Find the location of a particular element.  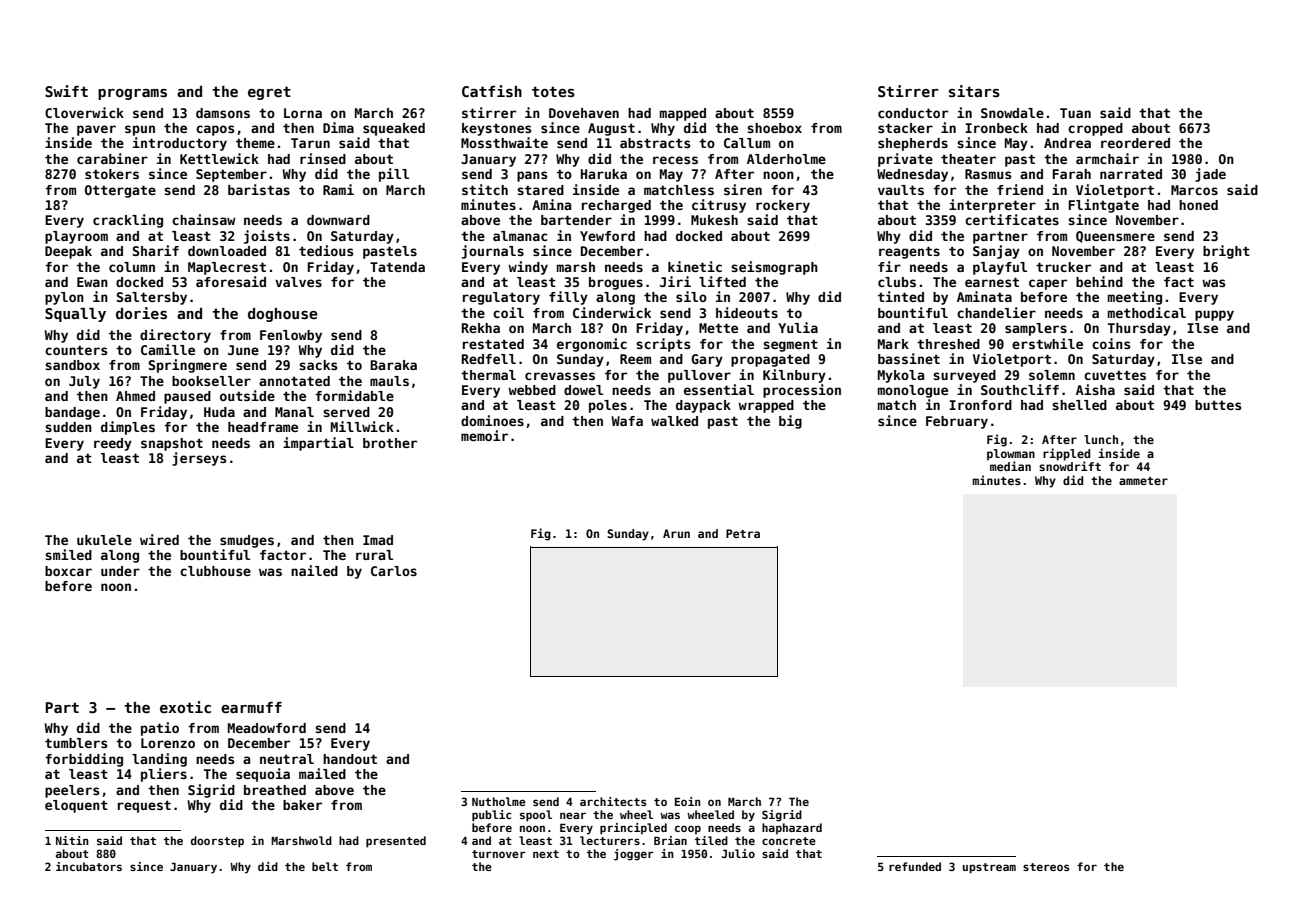

February is located at coordinates (957, 422).
